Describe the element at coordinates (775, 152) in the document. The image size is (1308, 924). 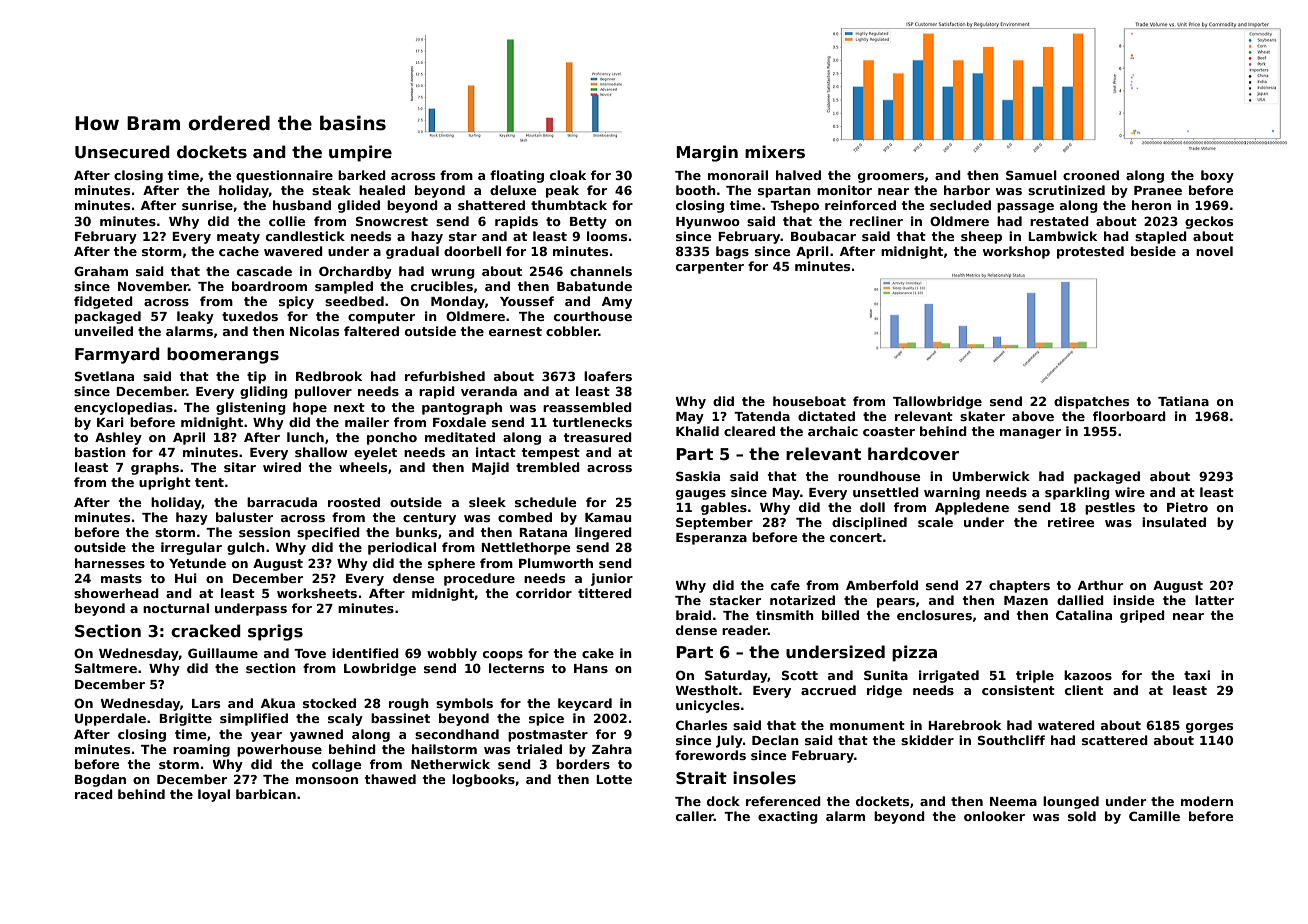
I see `mixers` at that location.
